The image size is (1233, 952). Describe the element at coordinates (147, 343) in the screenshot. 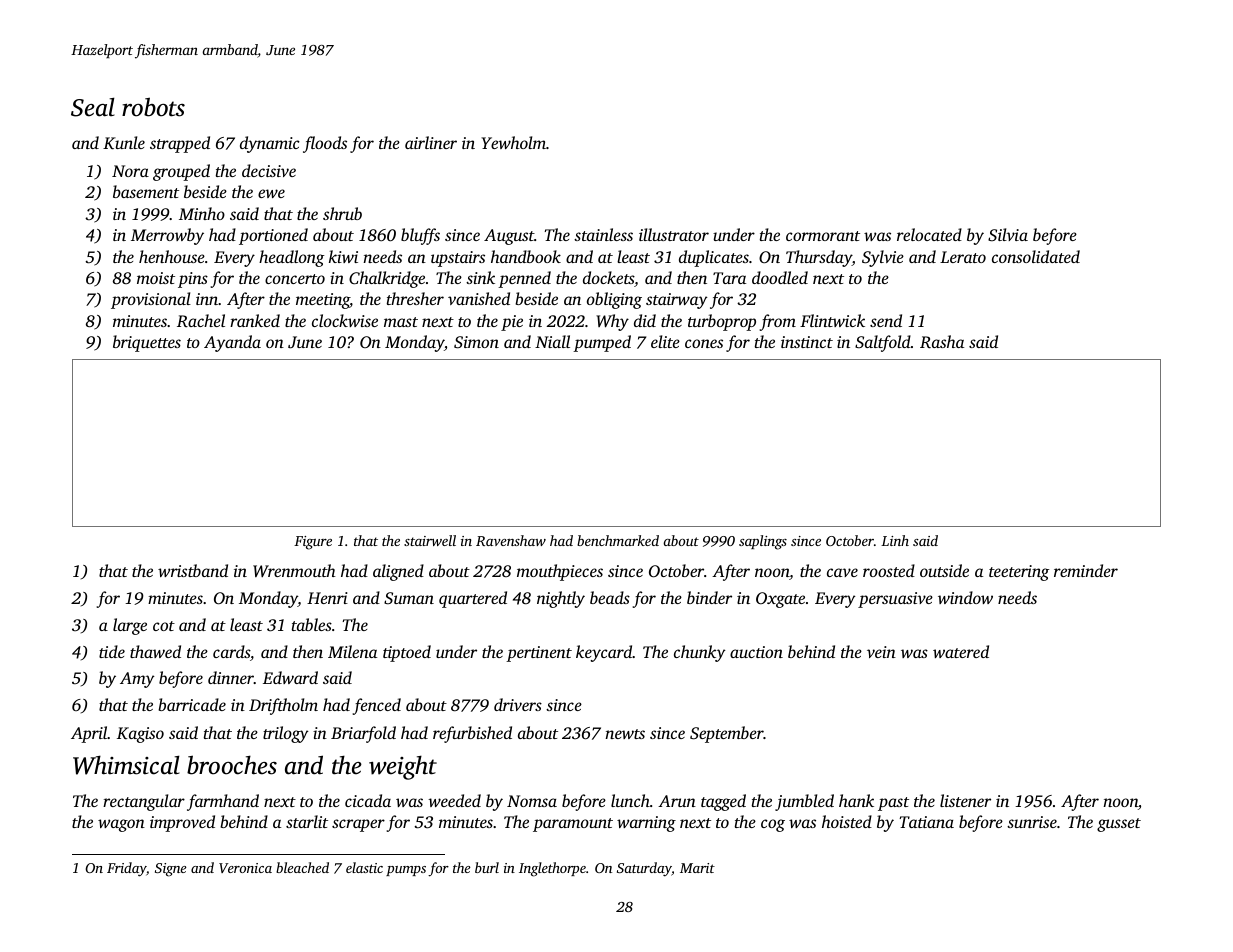

I see `briquettes` at that location.
